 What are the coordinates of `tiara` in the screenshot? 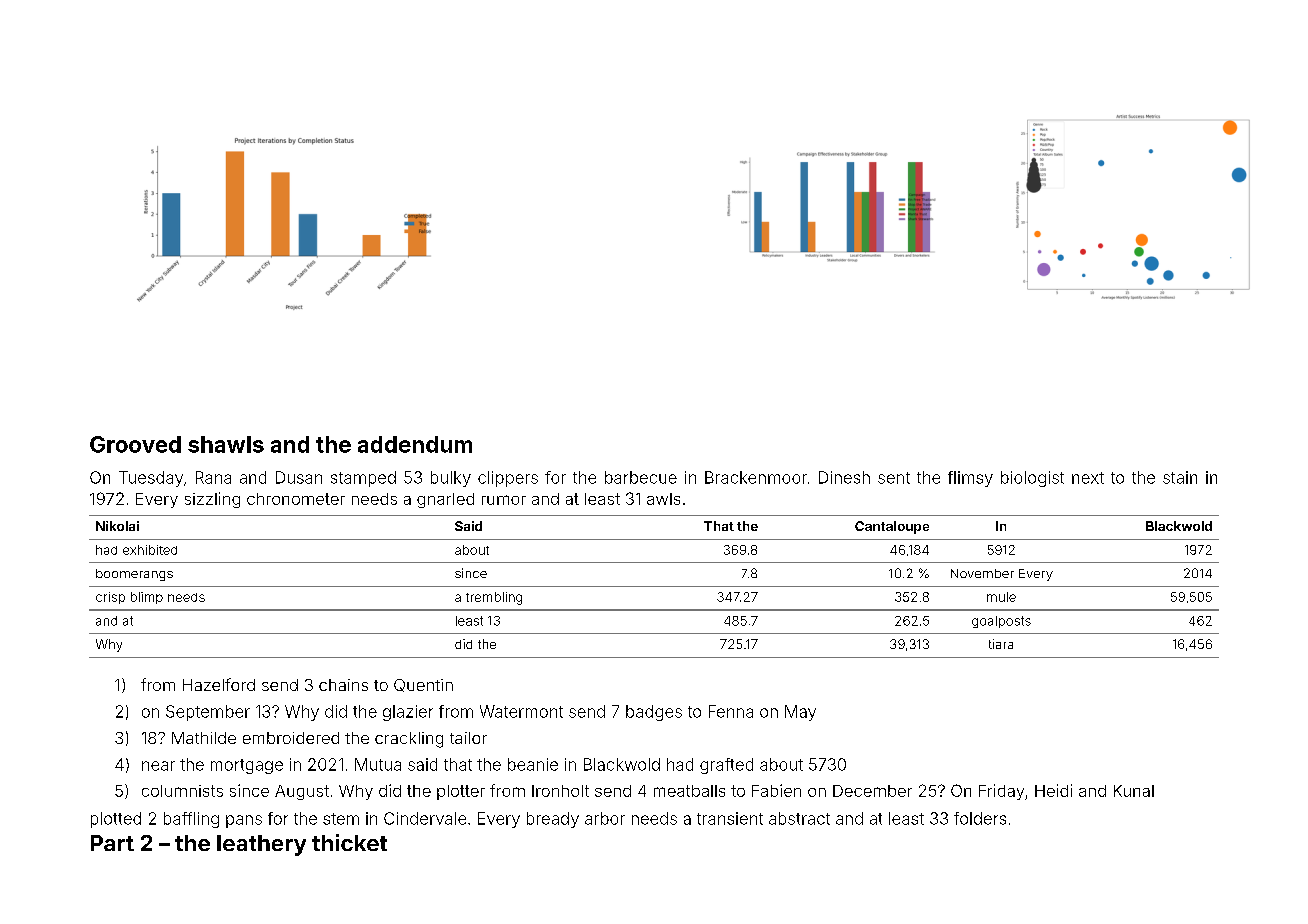 It's located at (1001, 644).
